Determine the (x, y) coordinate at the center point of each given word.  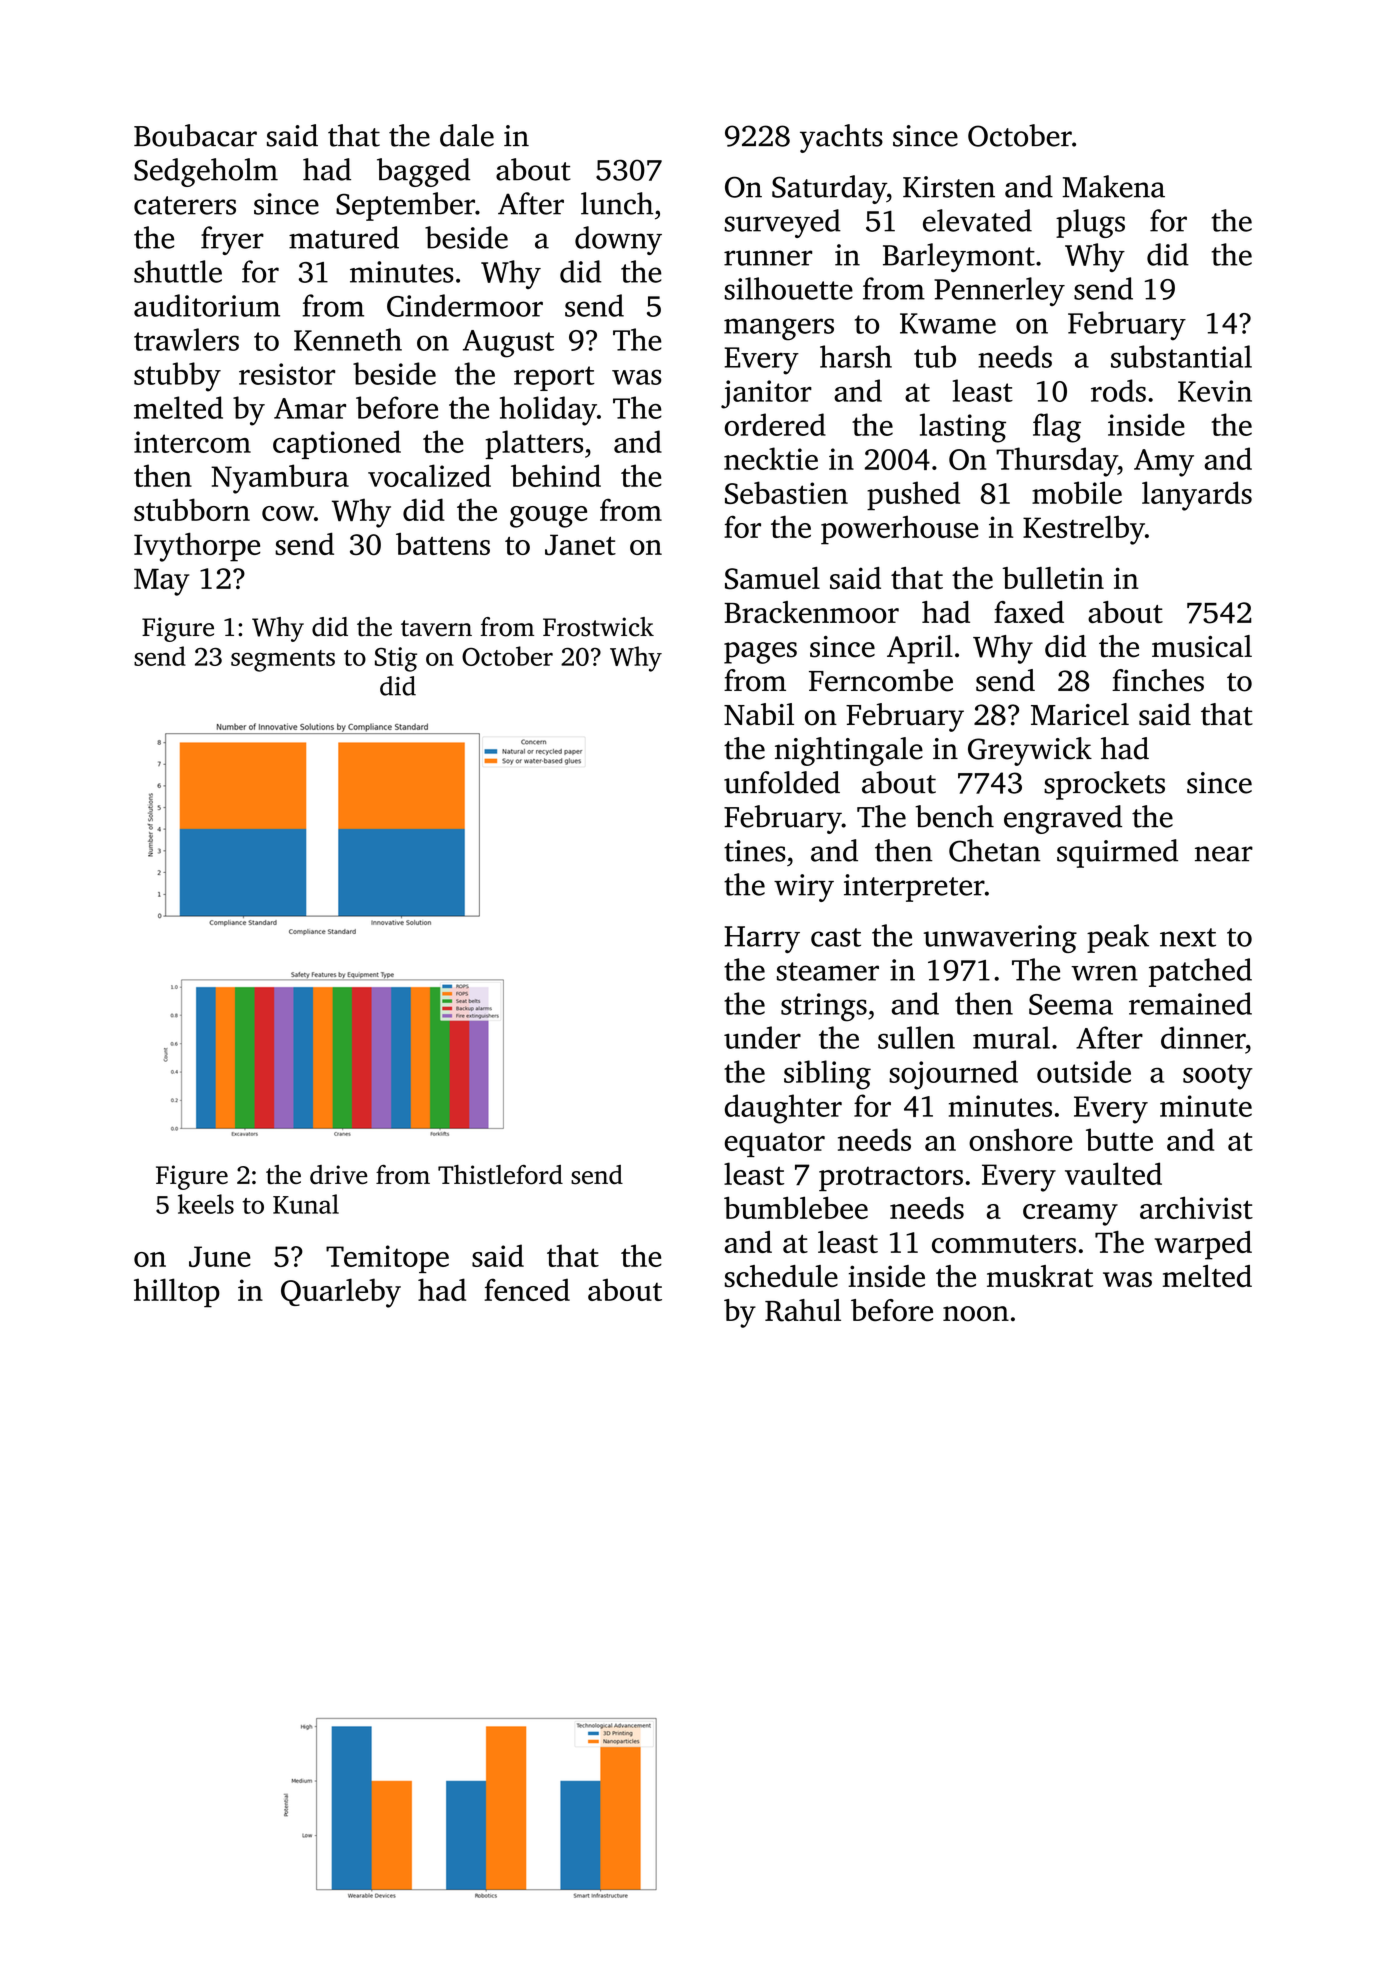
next (1188, 937)
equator (775, 1144)
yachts (841, 138)
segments (283, 661)
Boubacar (195, 135)
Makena (1114, 186)
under (762, 1037)
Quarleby (341, 1293)
